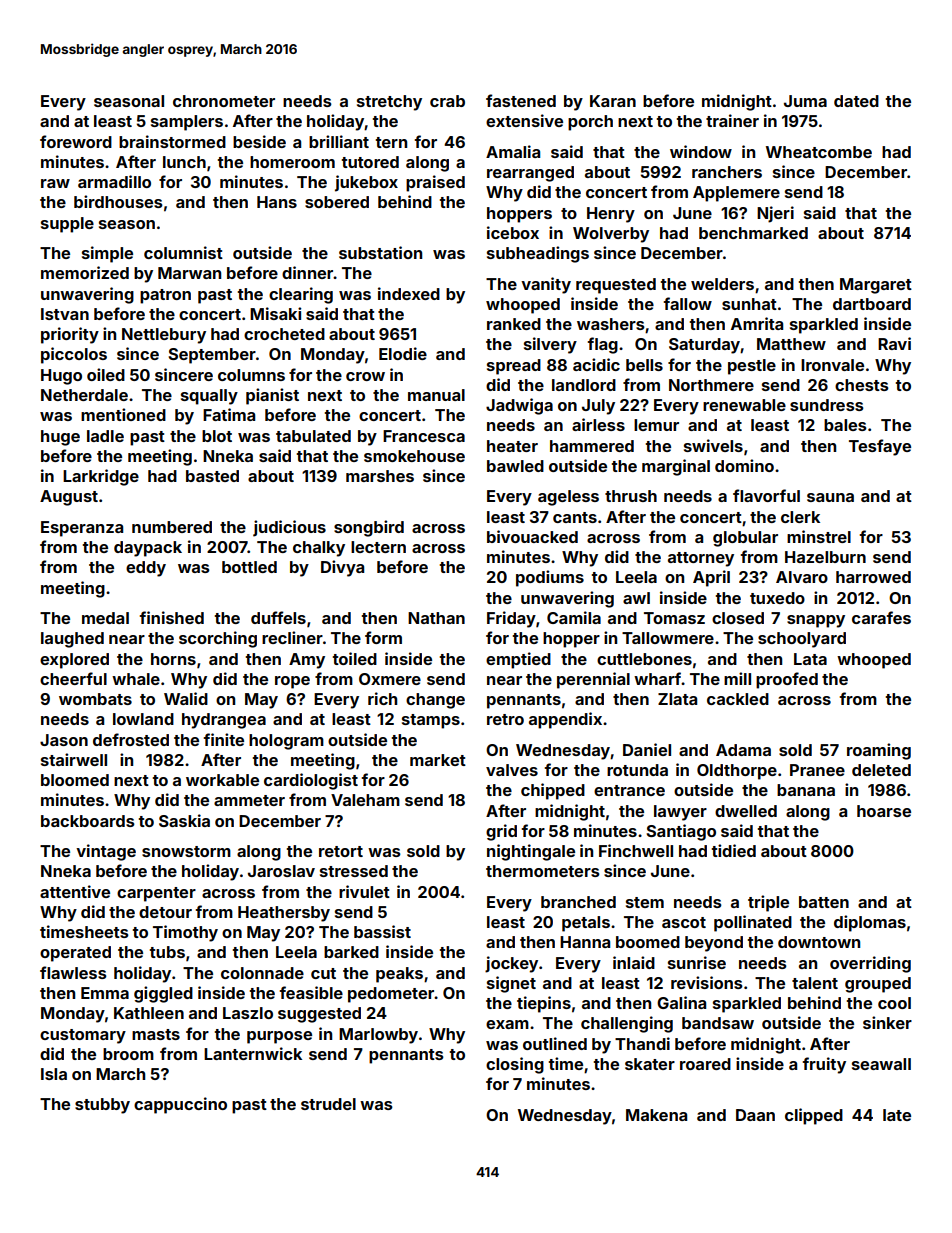 The width and height of the document is (952, 1233). I want to click on benchmarked, so click(753, 233).
